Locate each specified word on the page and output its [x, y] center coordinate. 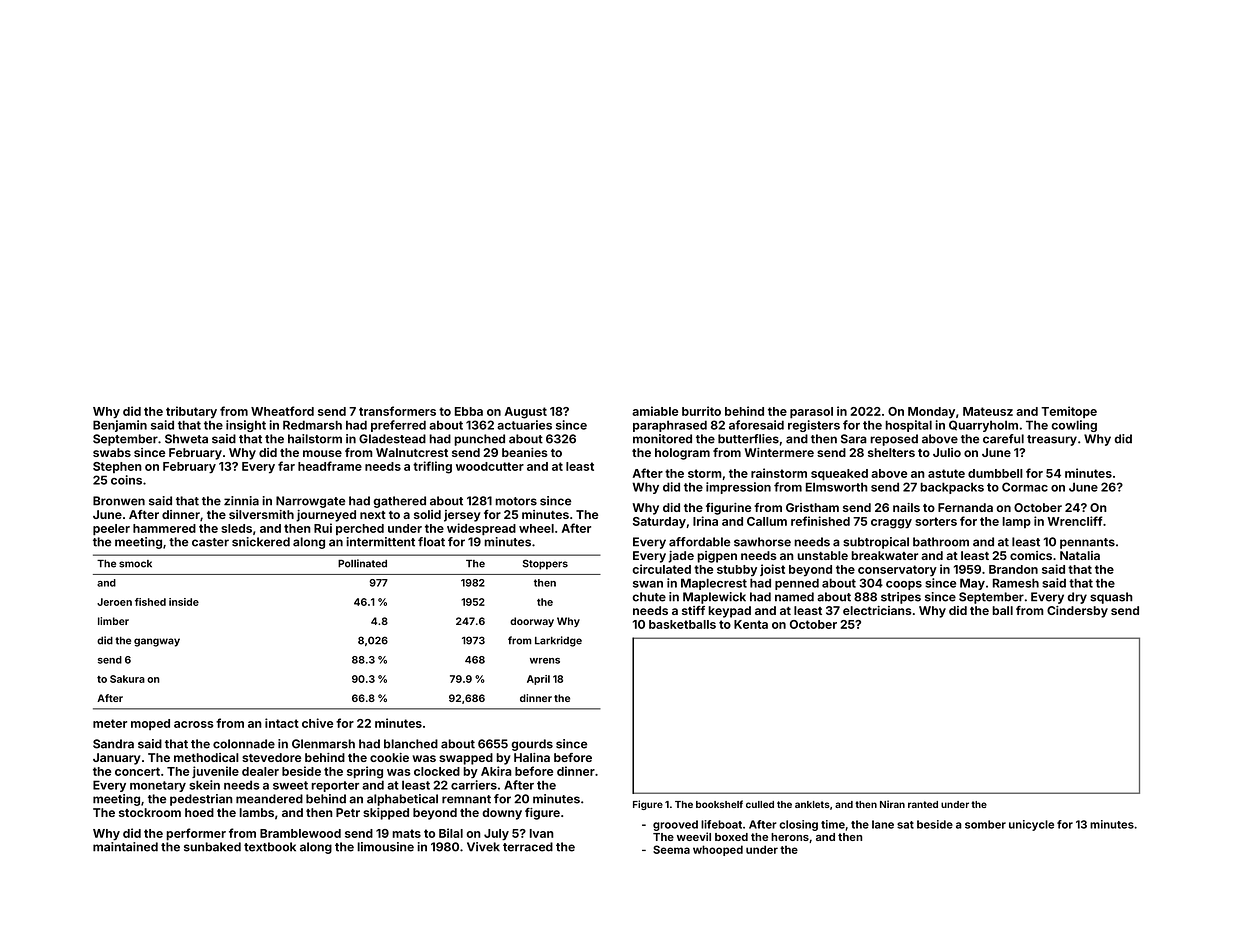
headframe [330, 466]
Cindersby [1077, 612]
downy [502, 814]
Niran [892, 804]
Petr [348, 812]
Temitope [1069, 412]
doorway [532, 622]
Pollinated [362, 563]
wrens [545, 661]
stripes [901, 598]
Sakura [127, 679]
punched [479, 440]
